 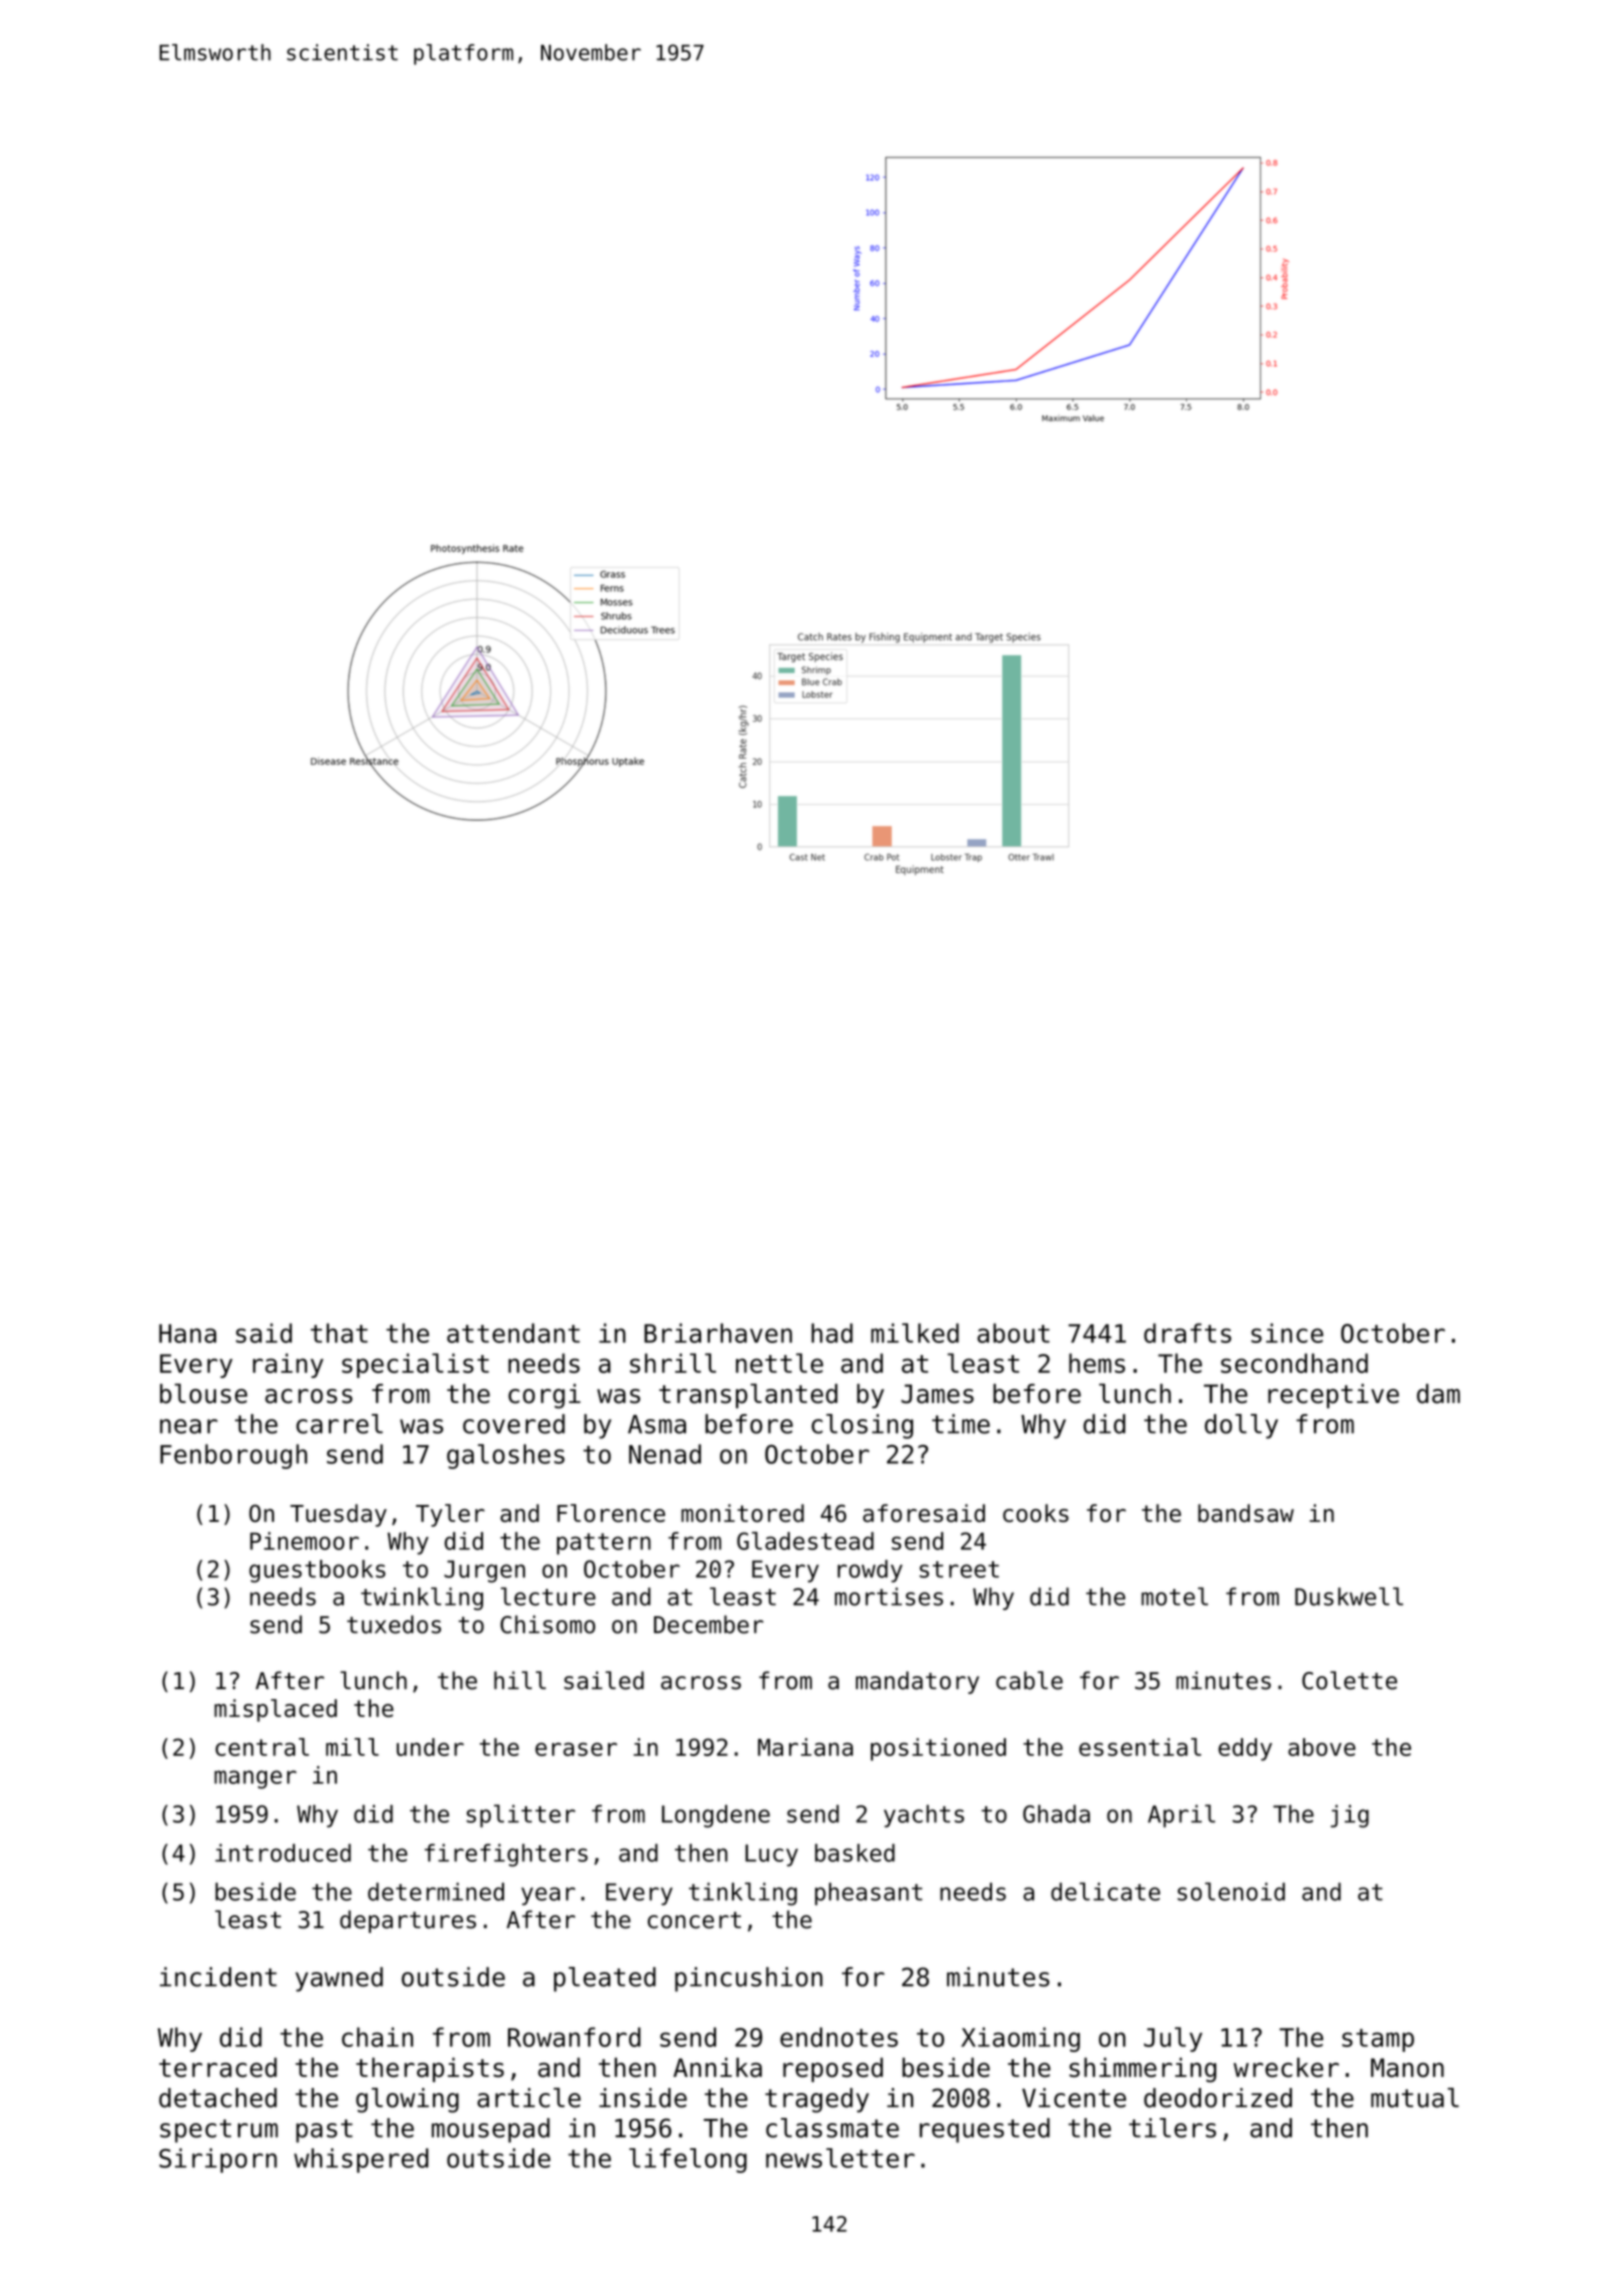 I want to click on delicate, so click(x=1105, y=1891).
